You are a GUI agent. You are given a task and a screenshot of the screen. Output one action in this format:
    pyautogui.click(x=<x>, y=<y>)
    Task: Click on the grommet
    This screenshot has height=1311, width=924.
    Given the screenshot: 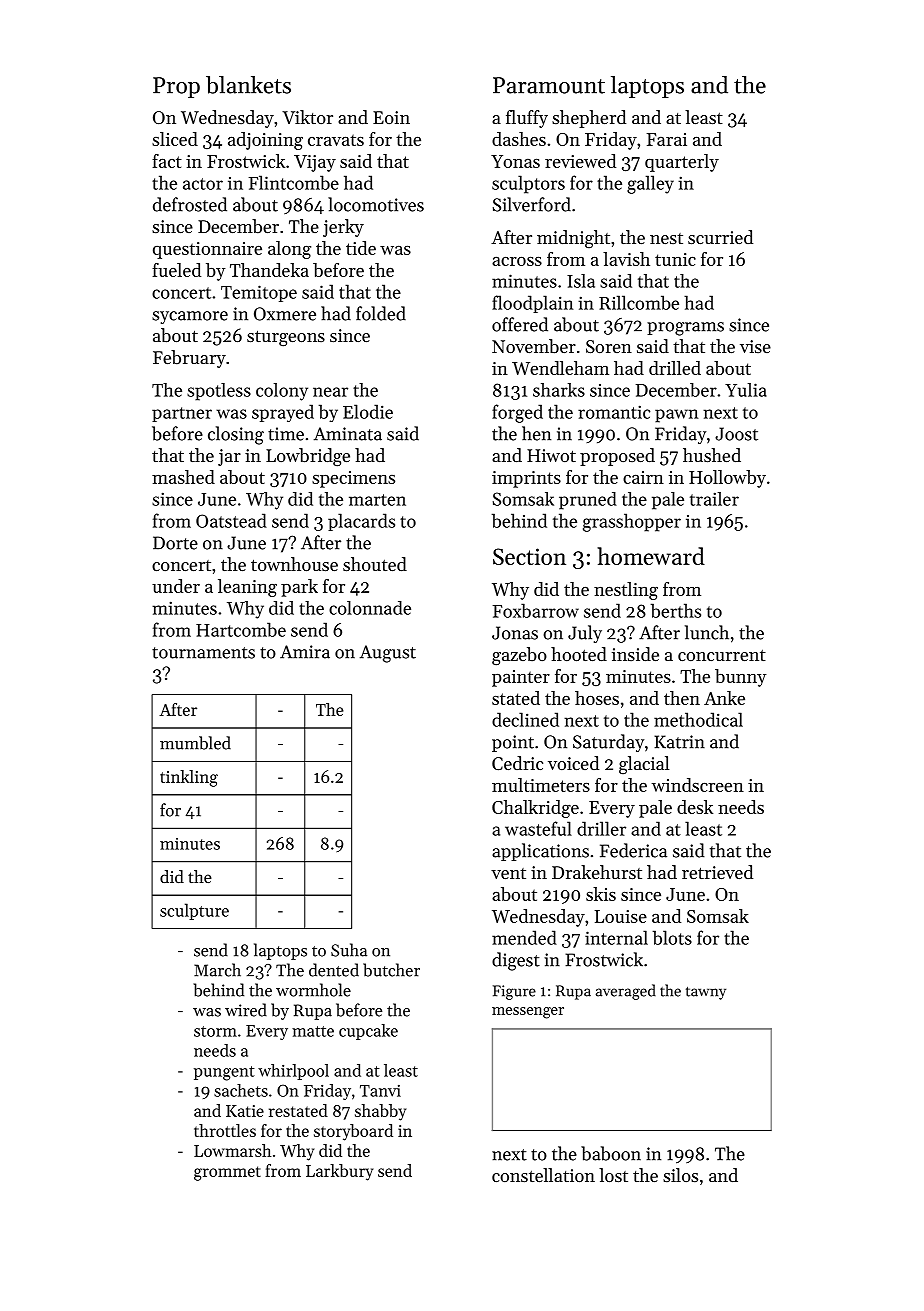 What is the action you would take?
    pyautogui.click(x=227, y=1173)
